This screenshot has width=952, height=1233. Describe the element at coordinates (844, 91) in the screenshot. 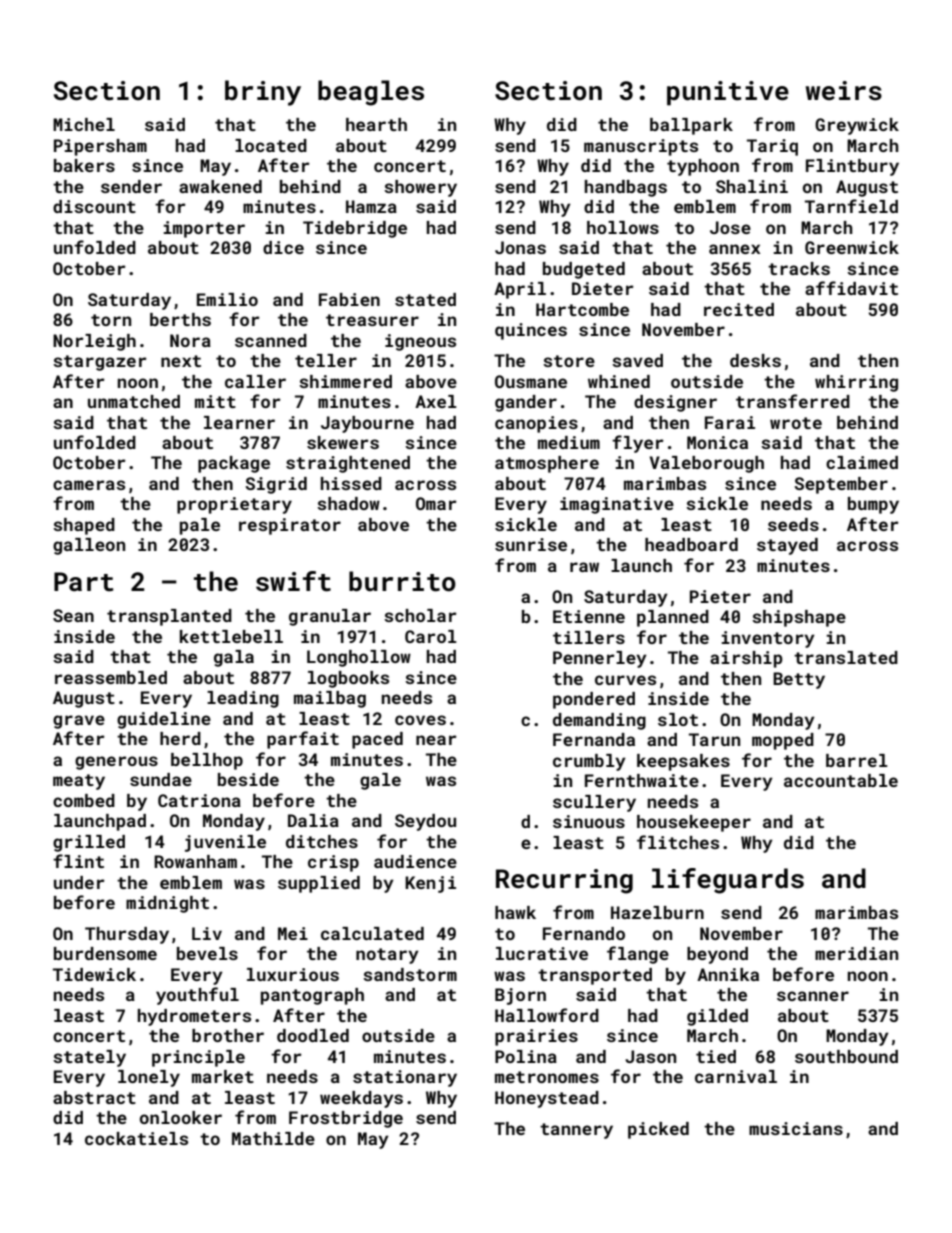

I see `weirs` at that location.
